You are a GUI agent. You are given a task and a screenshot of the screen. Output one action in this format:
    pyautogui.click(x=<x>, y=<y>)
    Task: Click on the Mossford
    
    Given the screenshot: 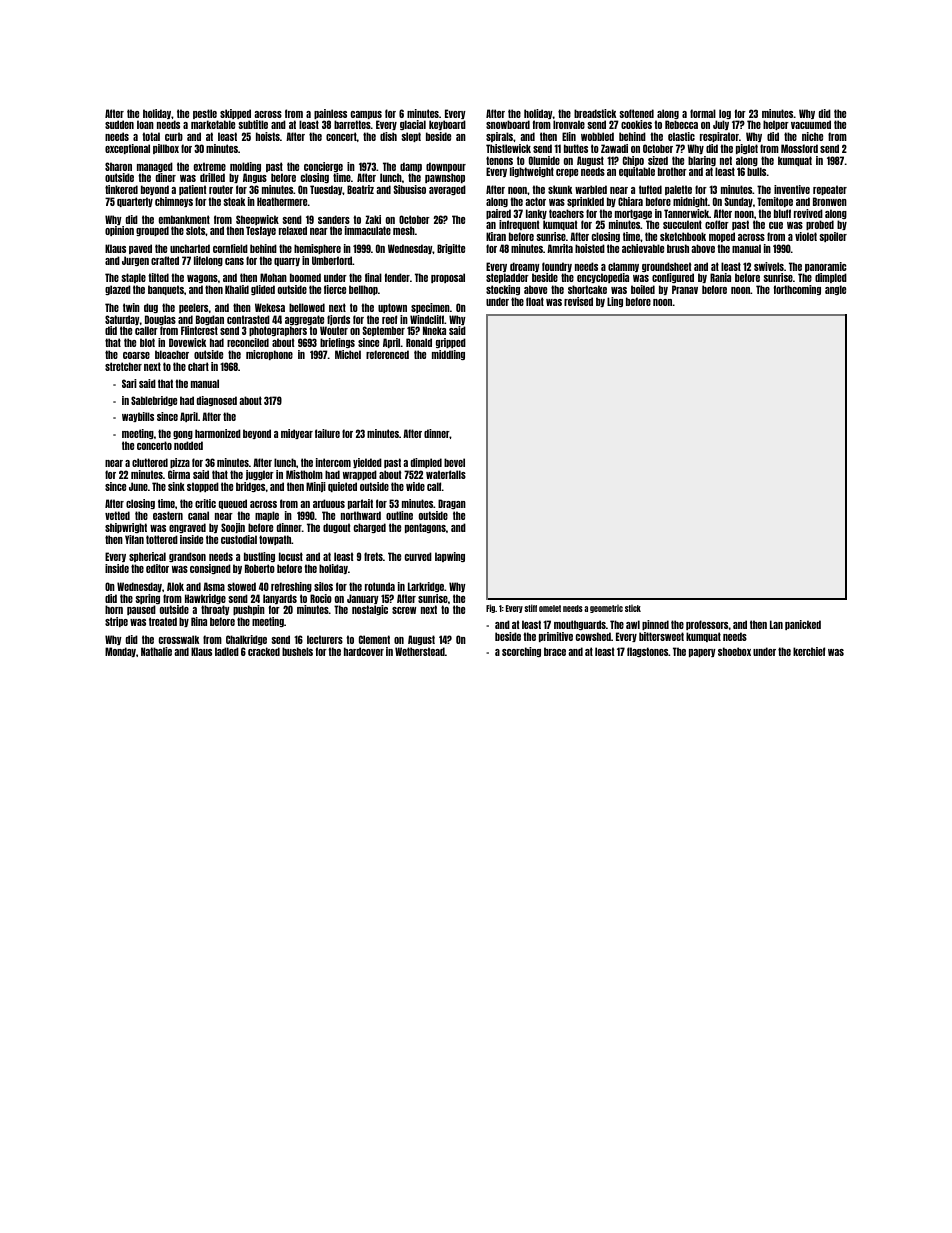 What is the action you would take?
    pyautogui.click(x=799, y=148)
